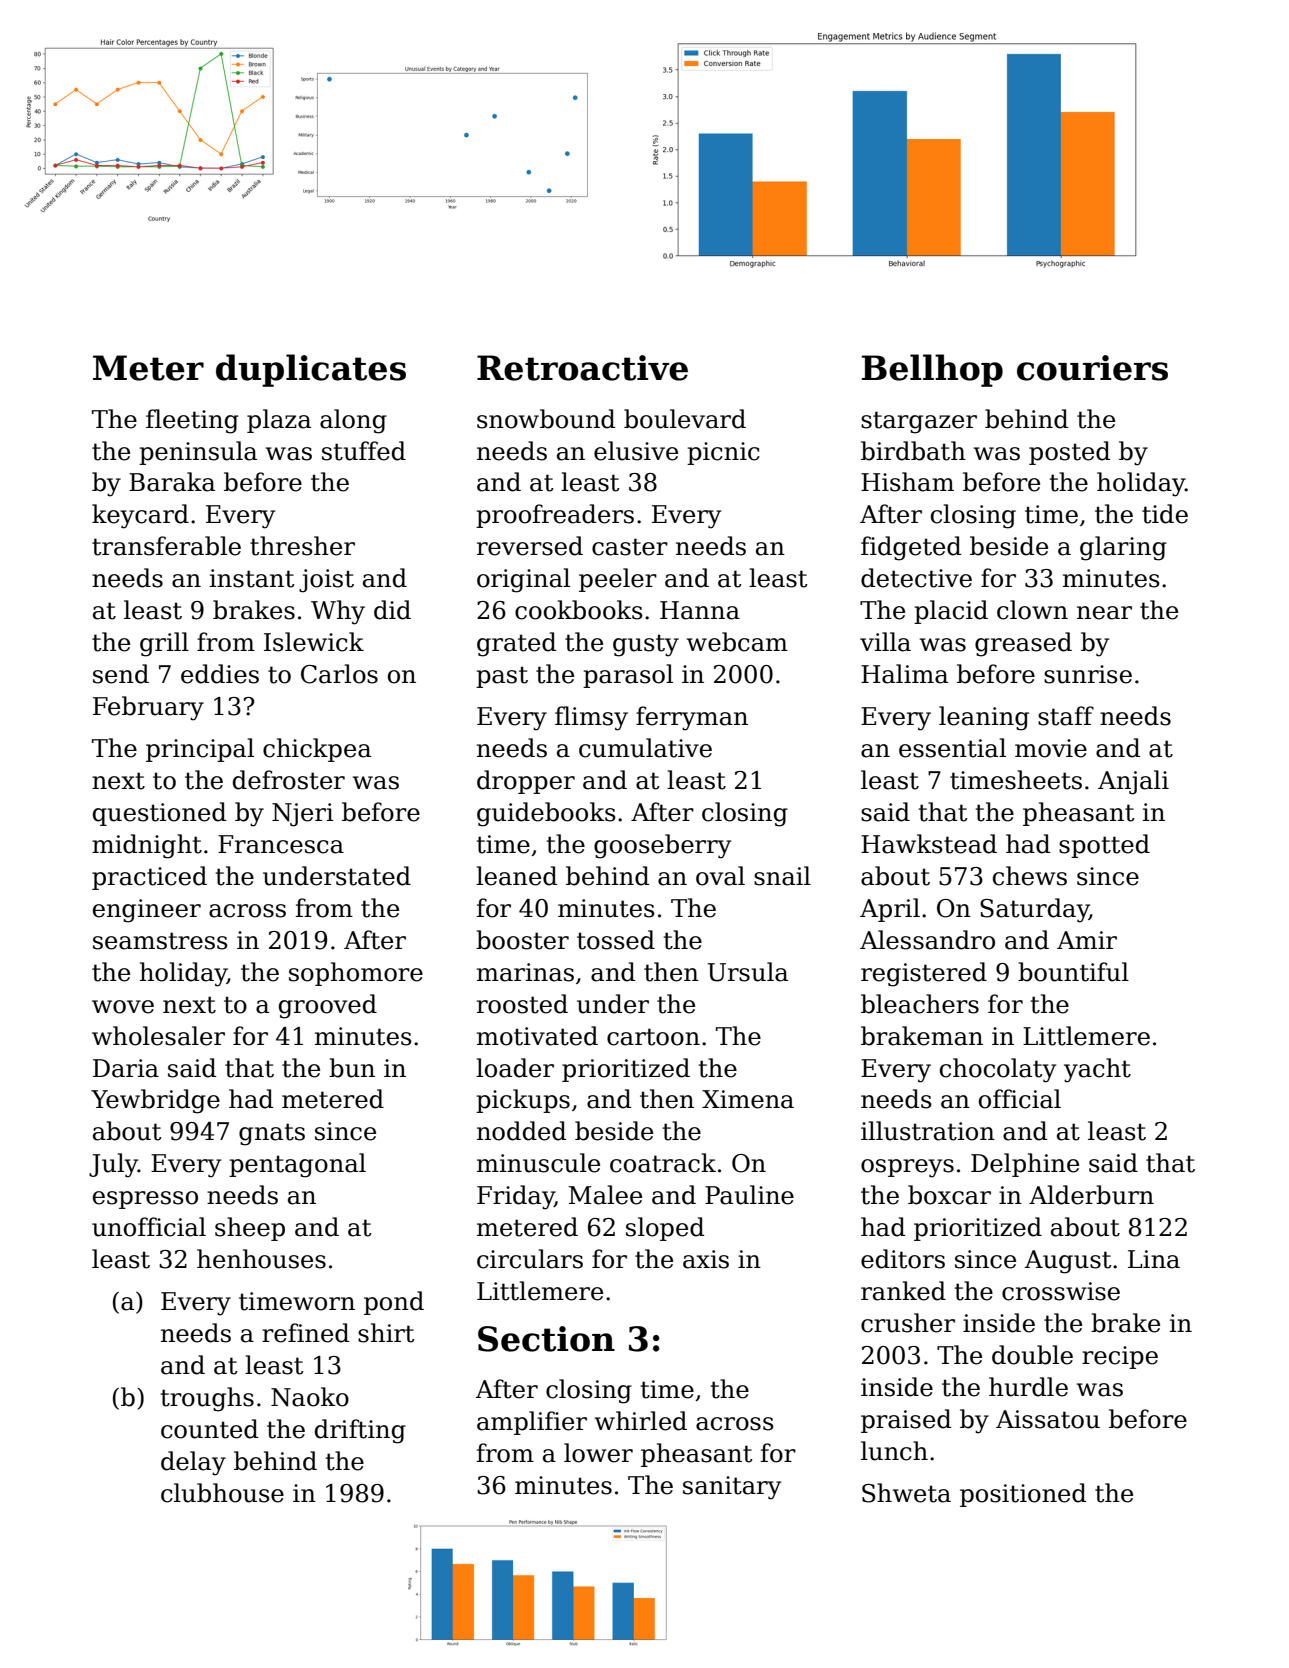  What do you see at coordinates (665, 1229) in the document?
I see `sloped` at bounding box center [665, 1229].
